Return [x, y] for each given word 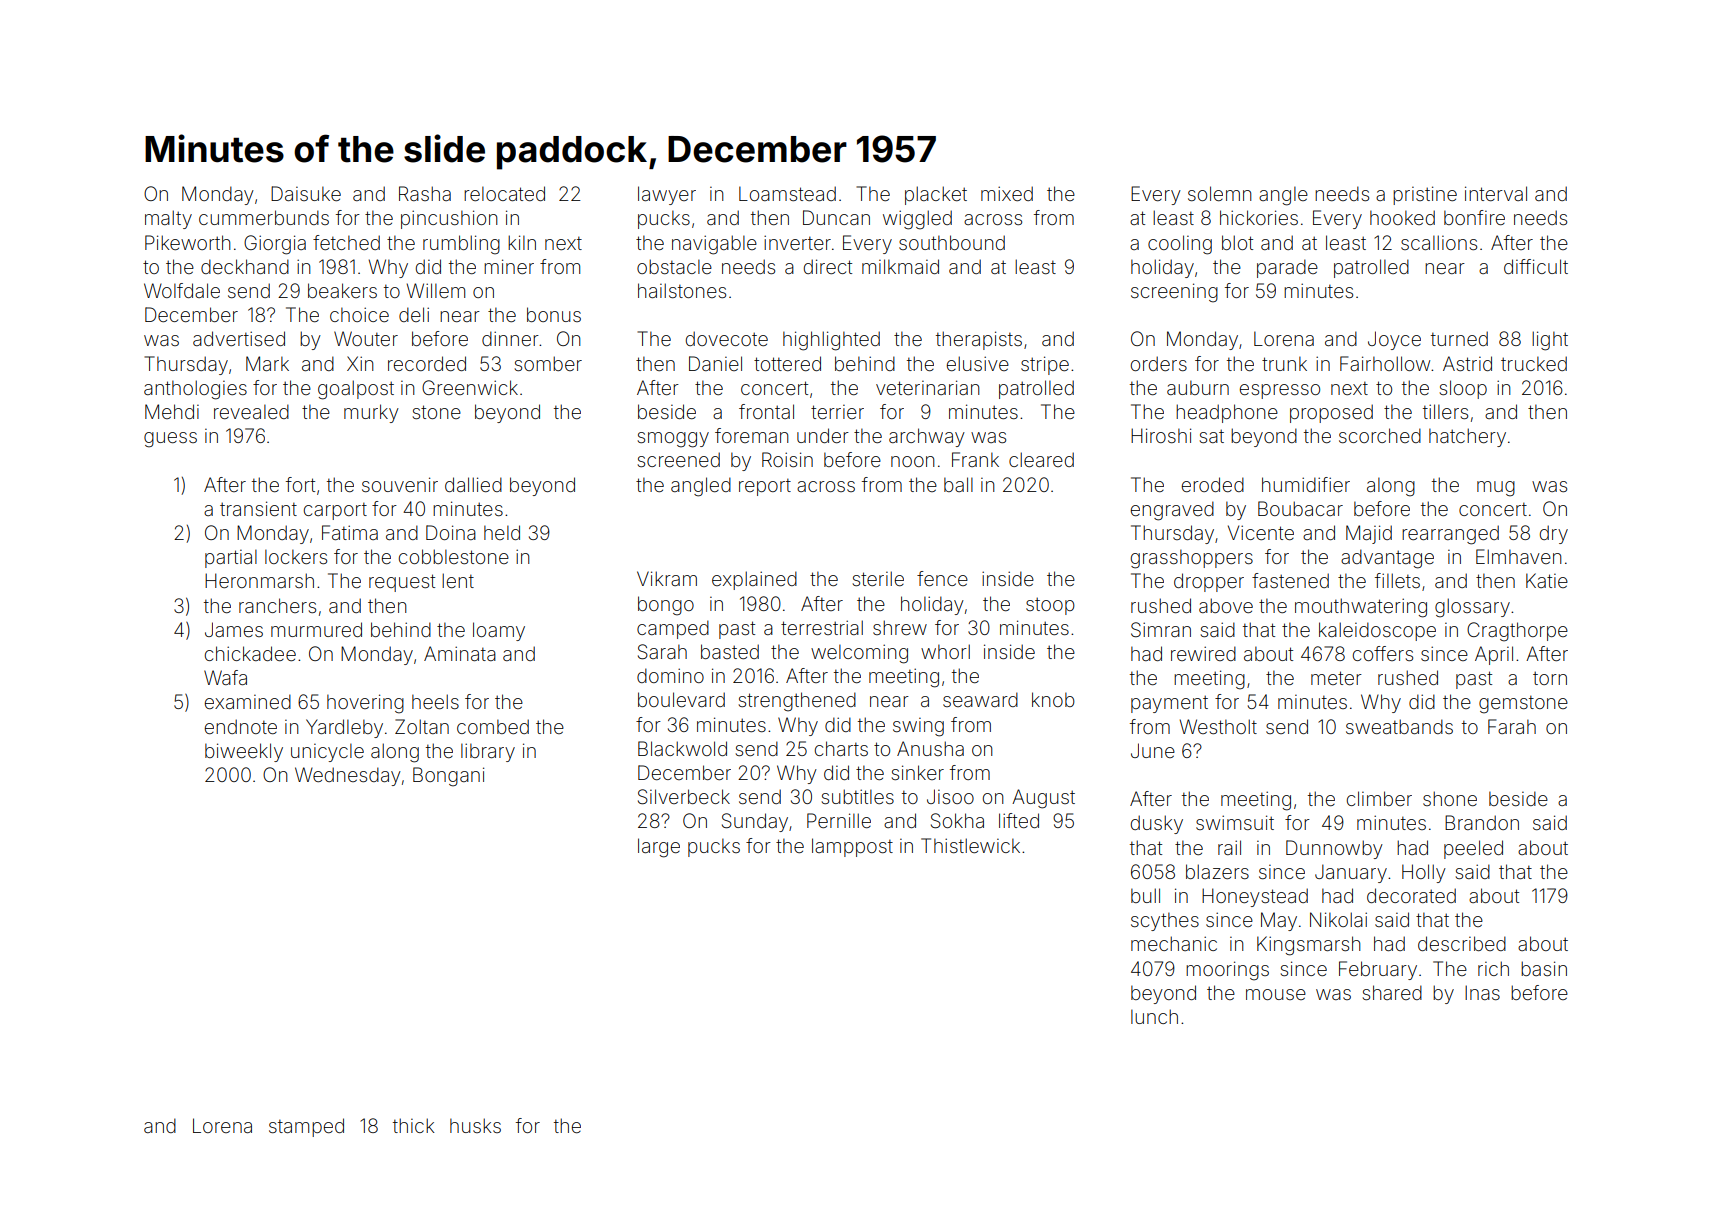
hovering [365, 704]
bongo [666, 606]
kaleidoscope [1377, 631]
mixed [1007, 193]
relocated [504, 193]
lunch [1154, 1016]
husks [475, 1125]
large [659, 848]
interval [1496, 193]
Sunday [755, 822]
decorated [1411, 895]
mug [1496, 489]
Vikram [667, 578]
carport [335, 511]
